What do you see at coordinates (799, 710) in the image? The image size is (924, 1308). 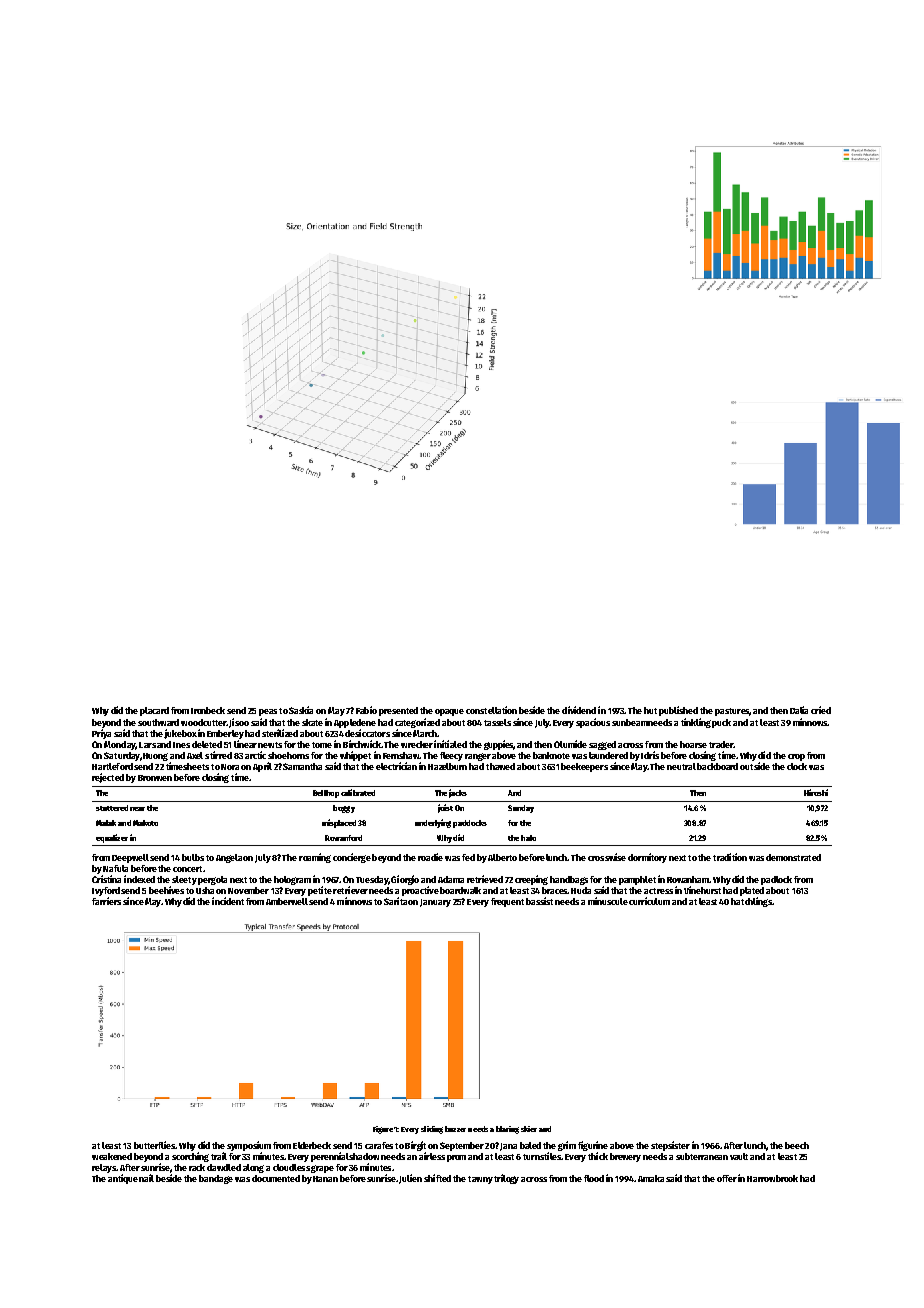 I see `Dalia` at bounding box center [799, 710].
